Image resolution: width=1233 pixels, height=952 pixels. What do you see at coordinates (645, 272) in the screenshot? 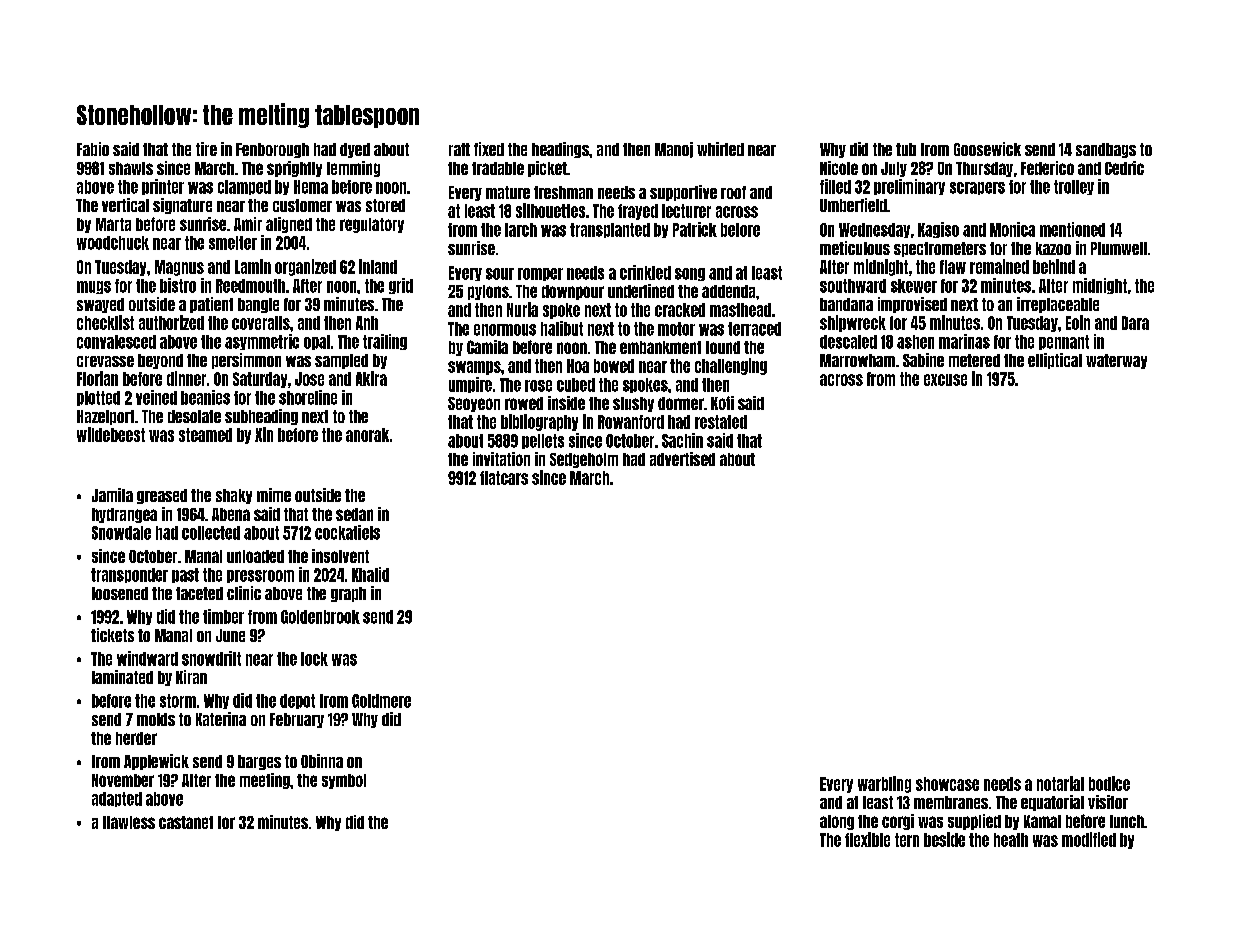
I see `crinkled` at bounding box center [645, 272].
